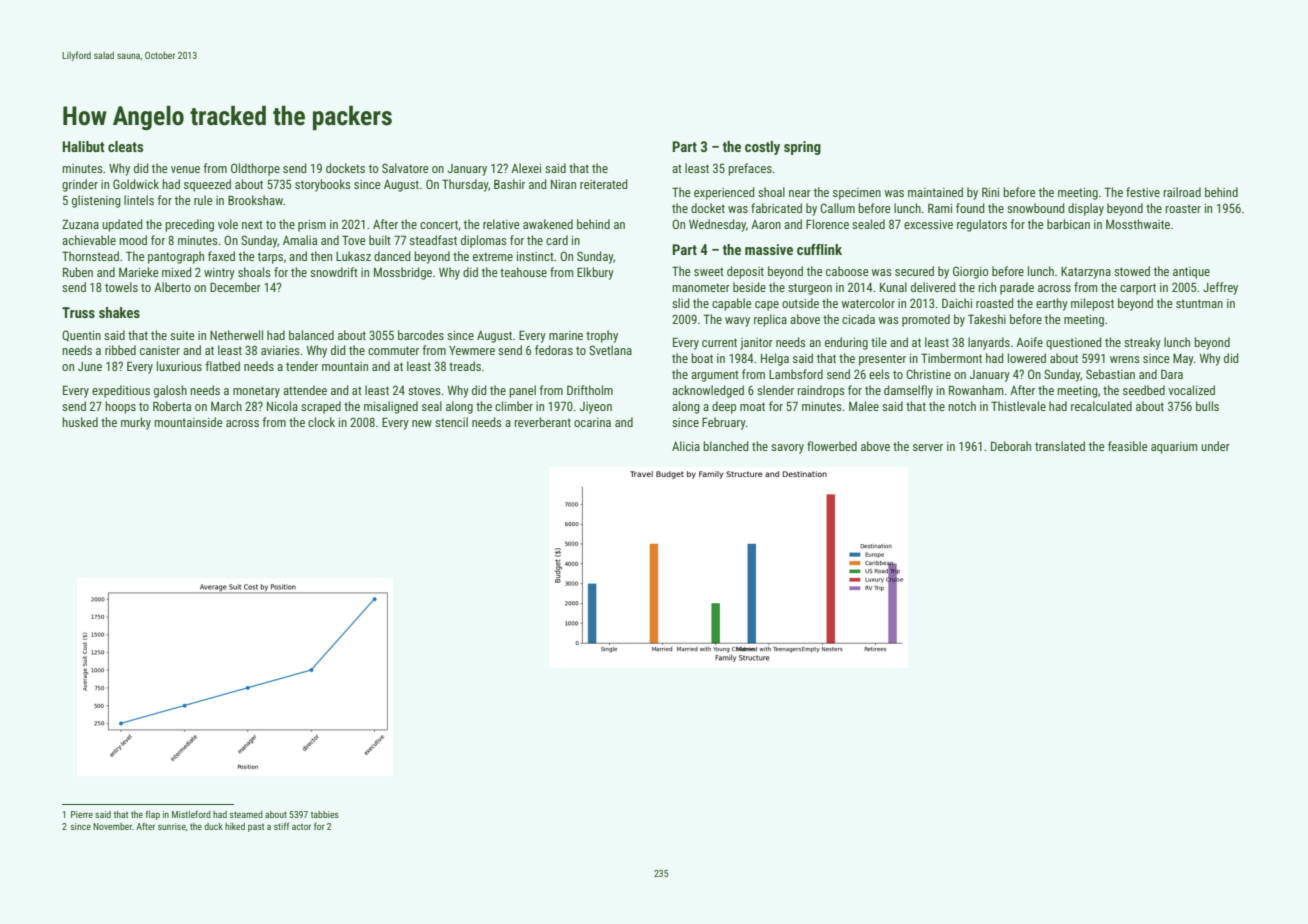 The width and height of the screenshot is (1308, 924). I want to click on Truss, so click(78, 312).
